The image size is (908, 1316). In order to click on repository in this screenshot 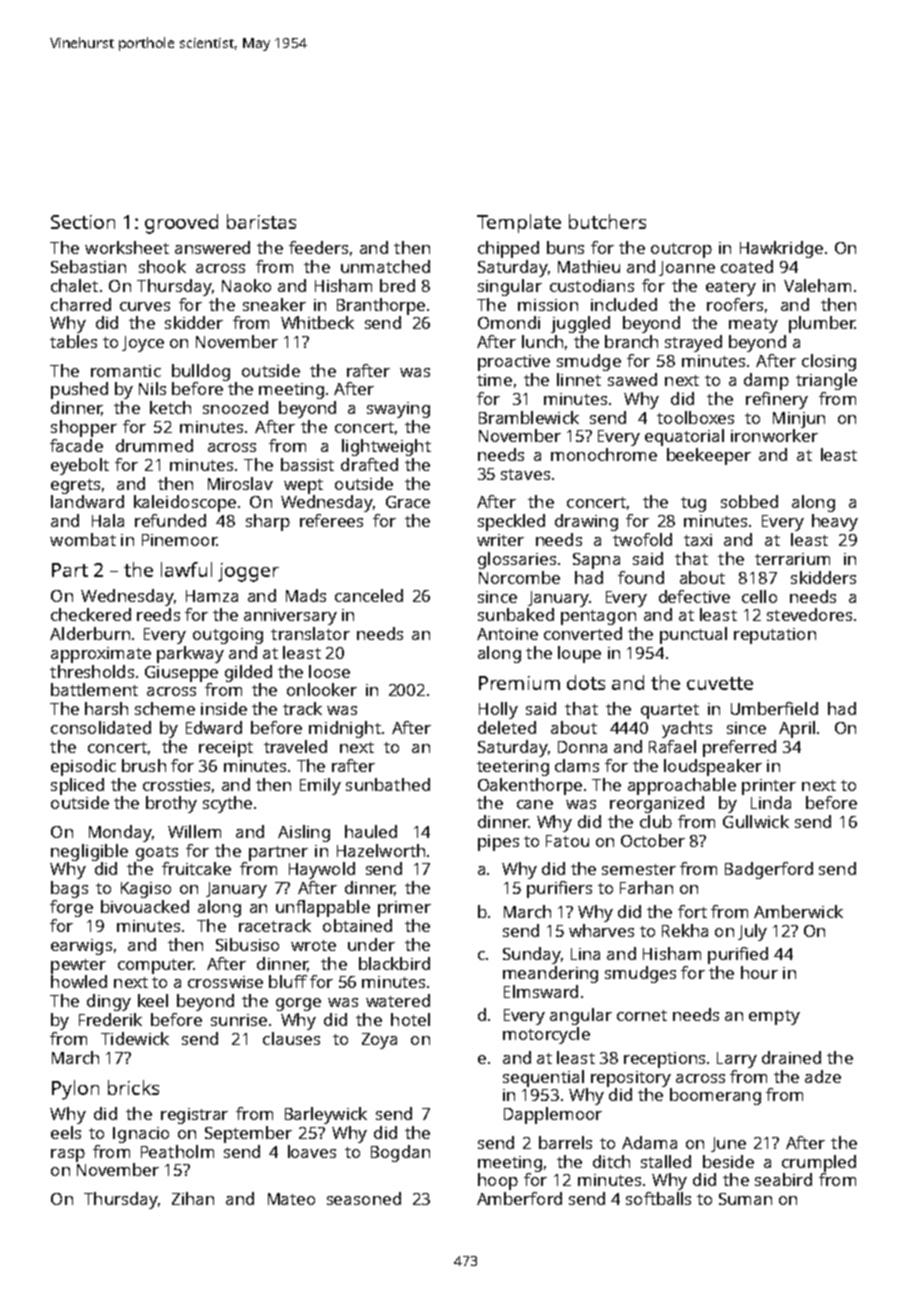, I will do `click(631, 1079)`.
